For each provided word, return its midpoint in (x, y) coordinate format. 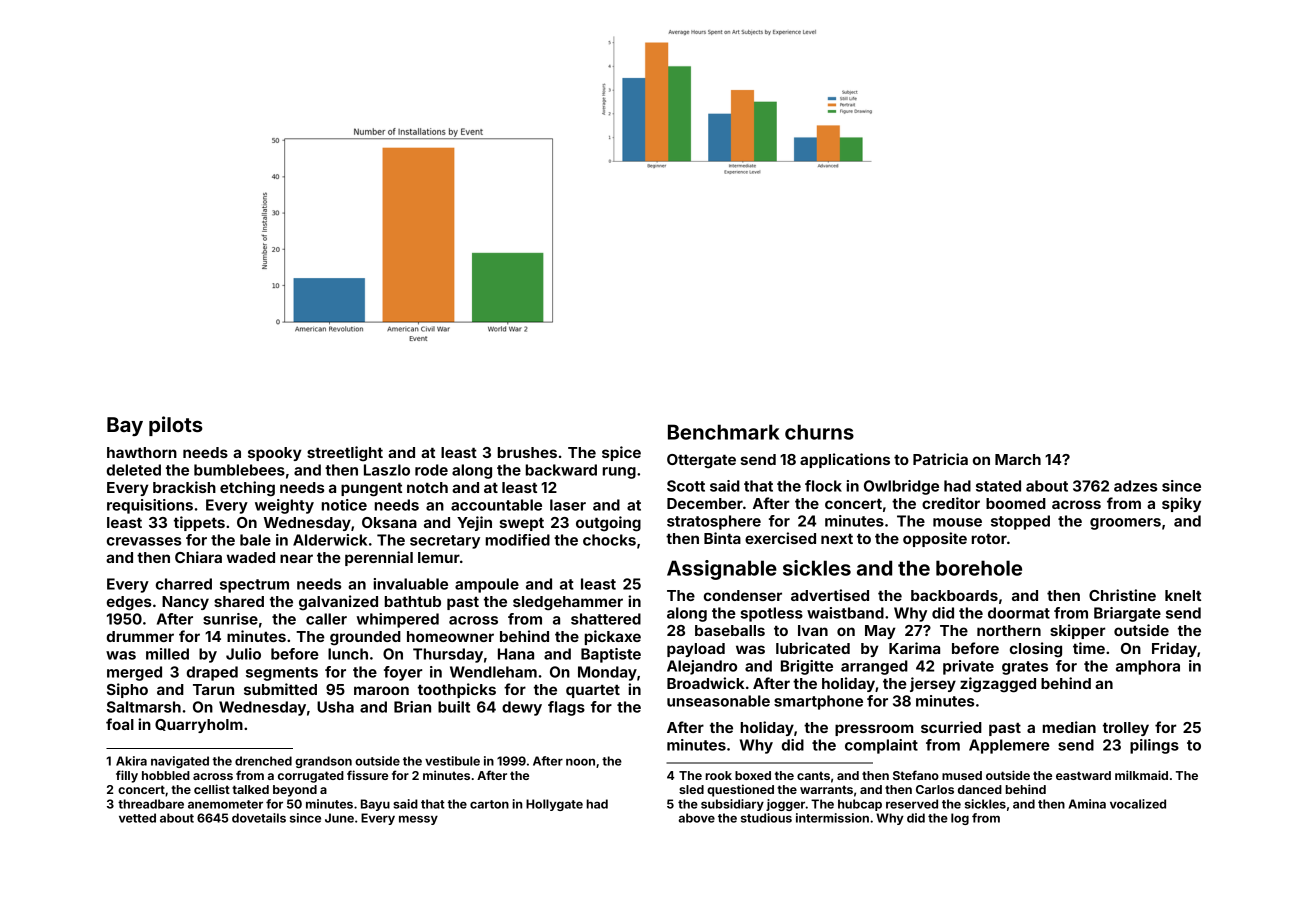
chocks (609, 540)
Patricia (940, 459)
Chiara (198, 557)
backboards (954, 595)
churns (819, 432)
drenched (263, 761)
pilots (176, 426)
